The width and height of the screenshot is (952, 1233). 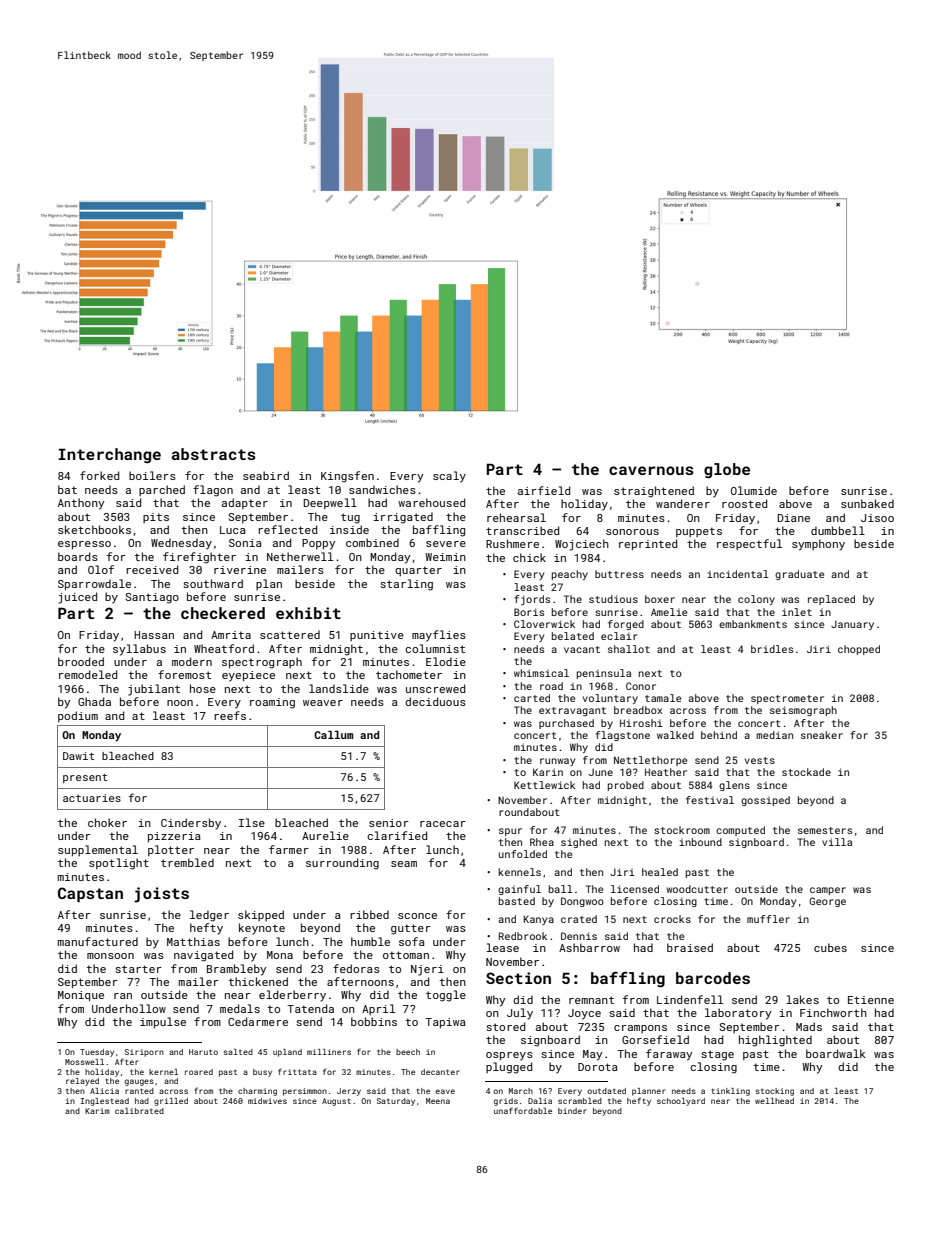 I want to click on calibrated, so click(x=139, y=1111).
